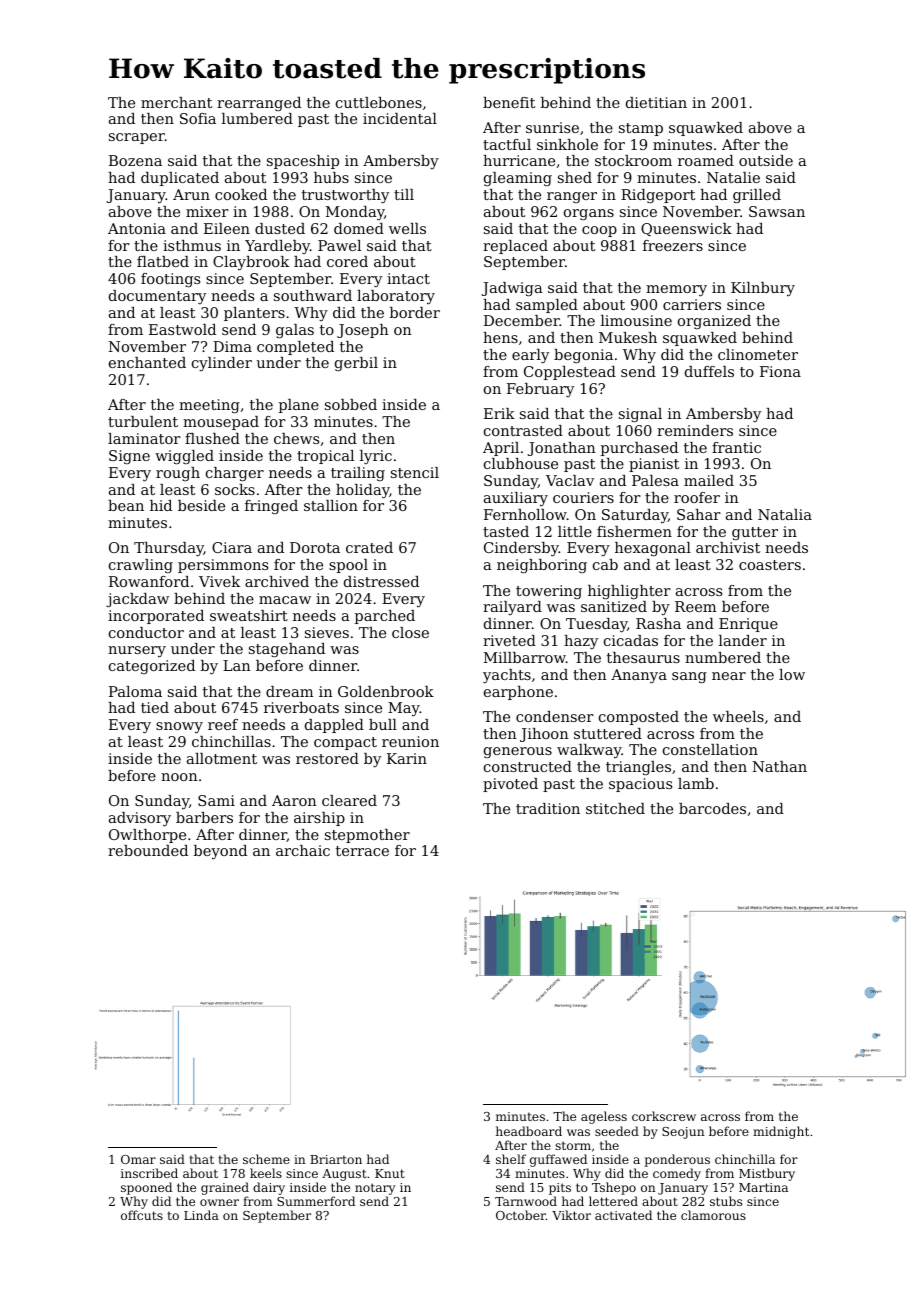 This screenshot has width=924, height=1308. I want to click on roofer, so click(697, 497).
